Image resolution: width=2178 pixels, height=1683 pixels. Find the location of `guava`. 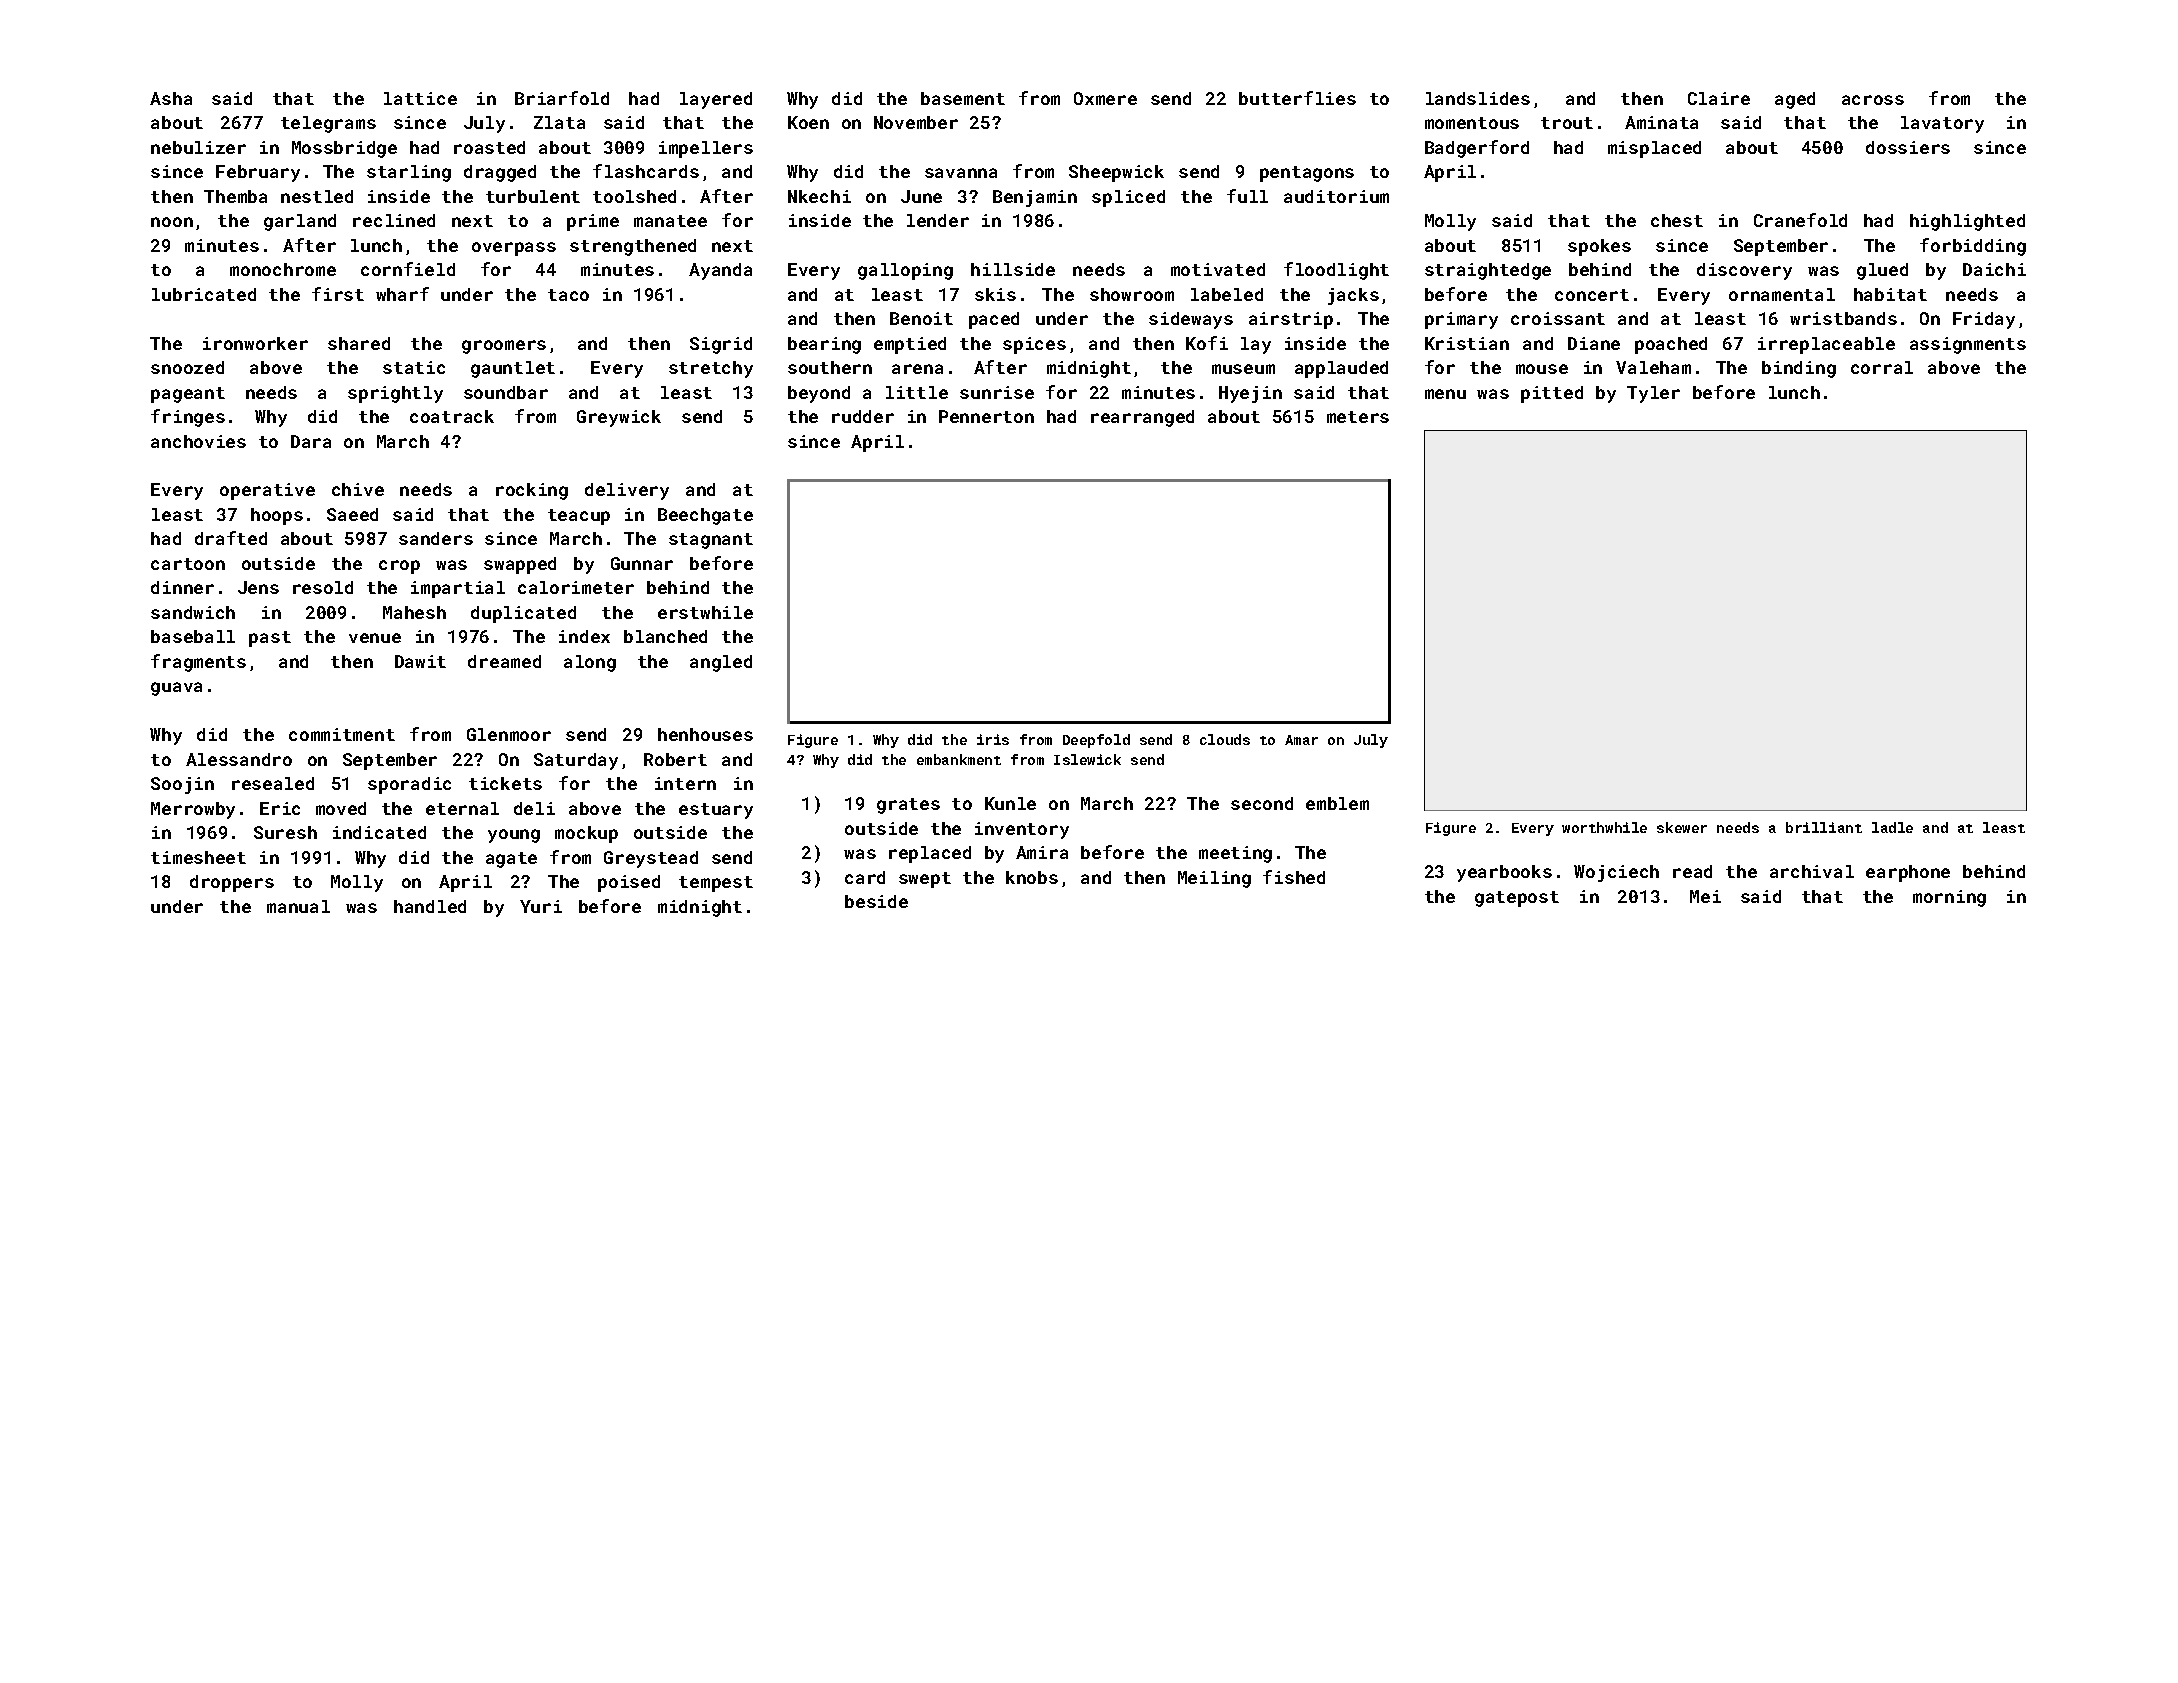

guava is located at coordinates (176, 689).
